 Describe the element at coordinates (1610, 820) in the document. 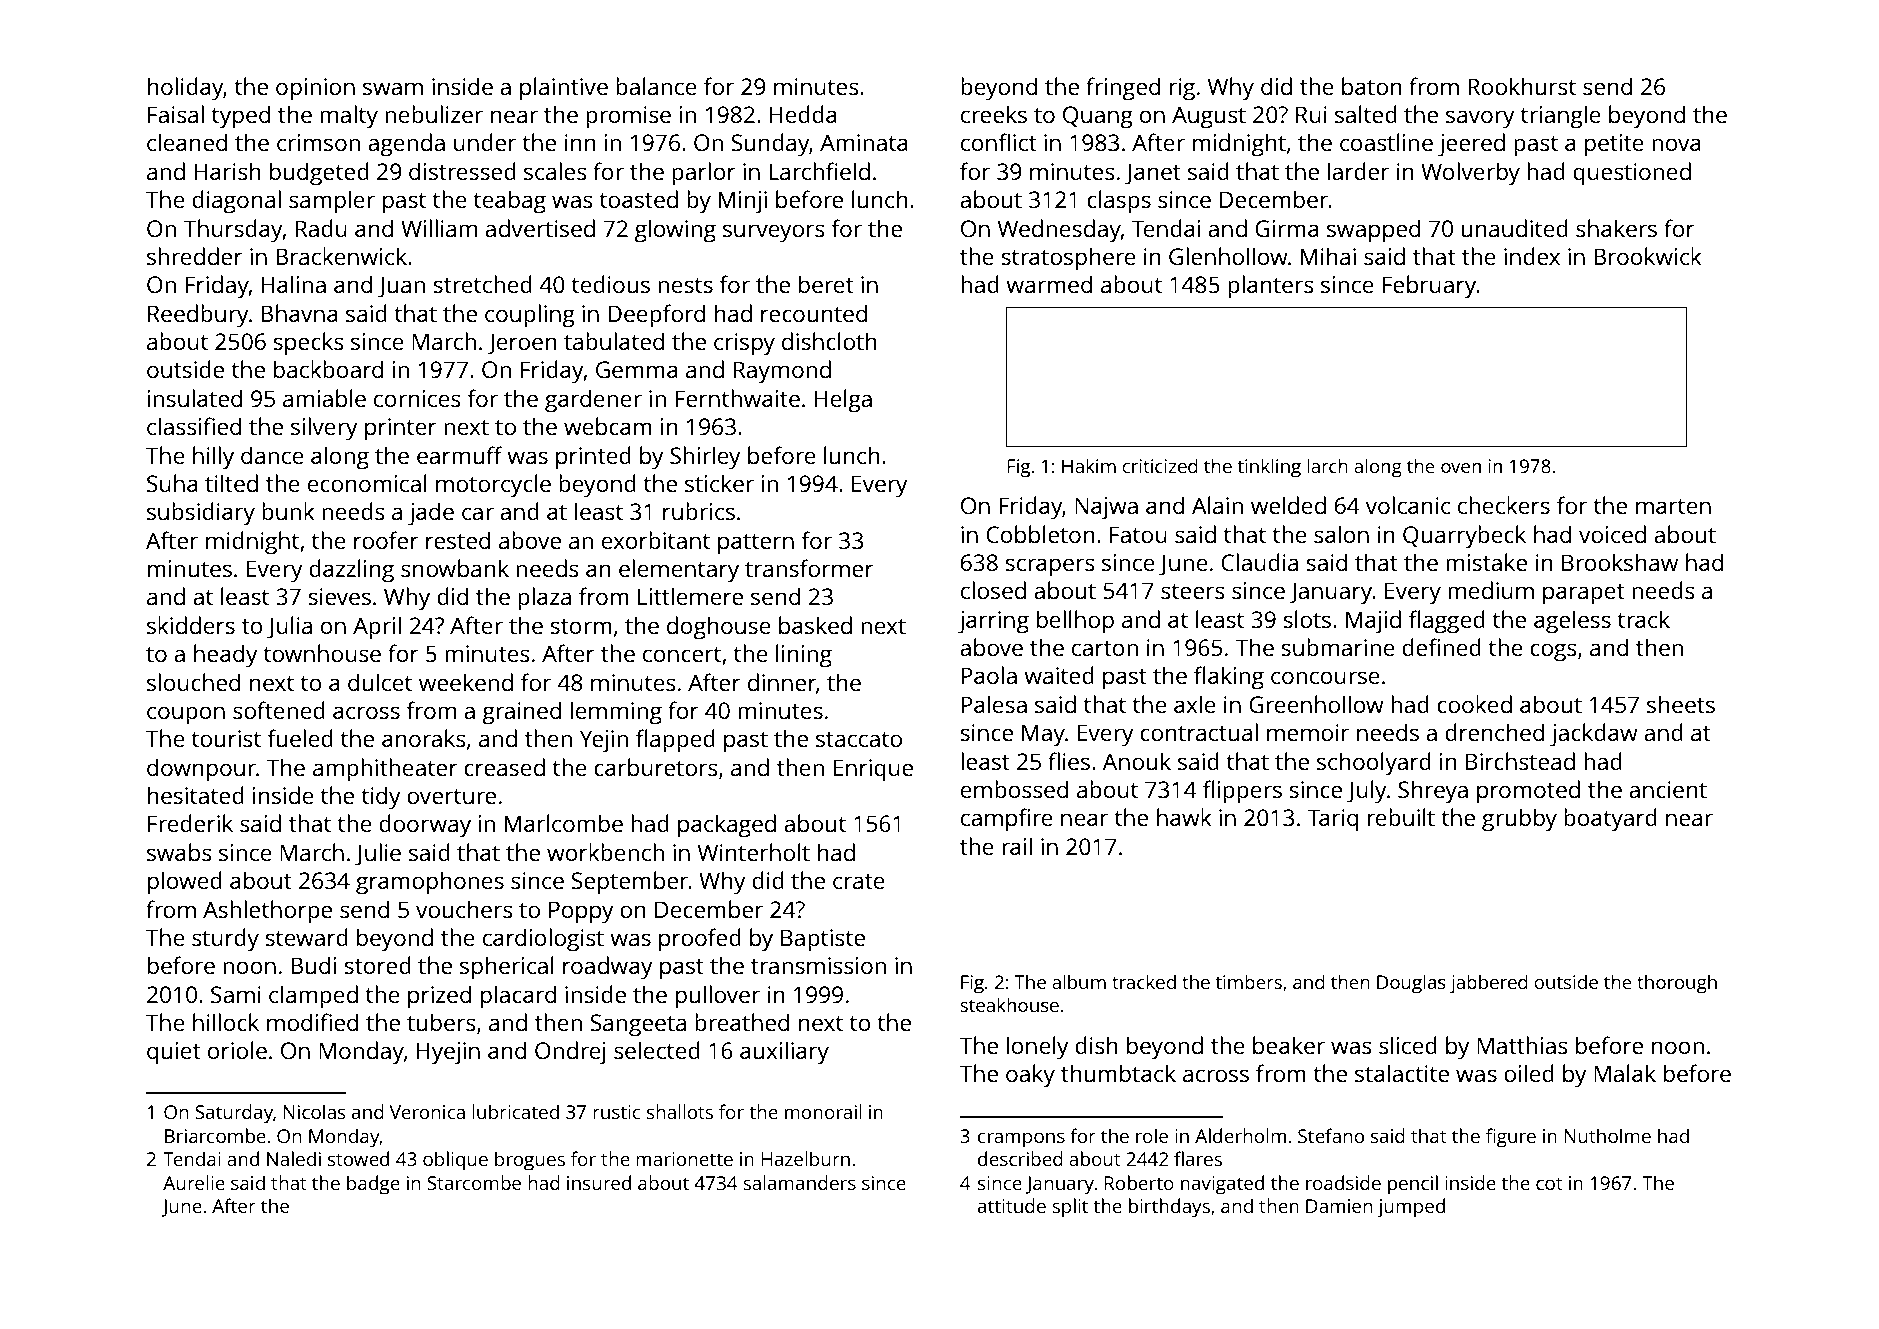

I see `boatyard` at that location.
